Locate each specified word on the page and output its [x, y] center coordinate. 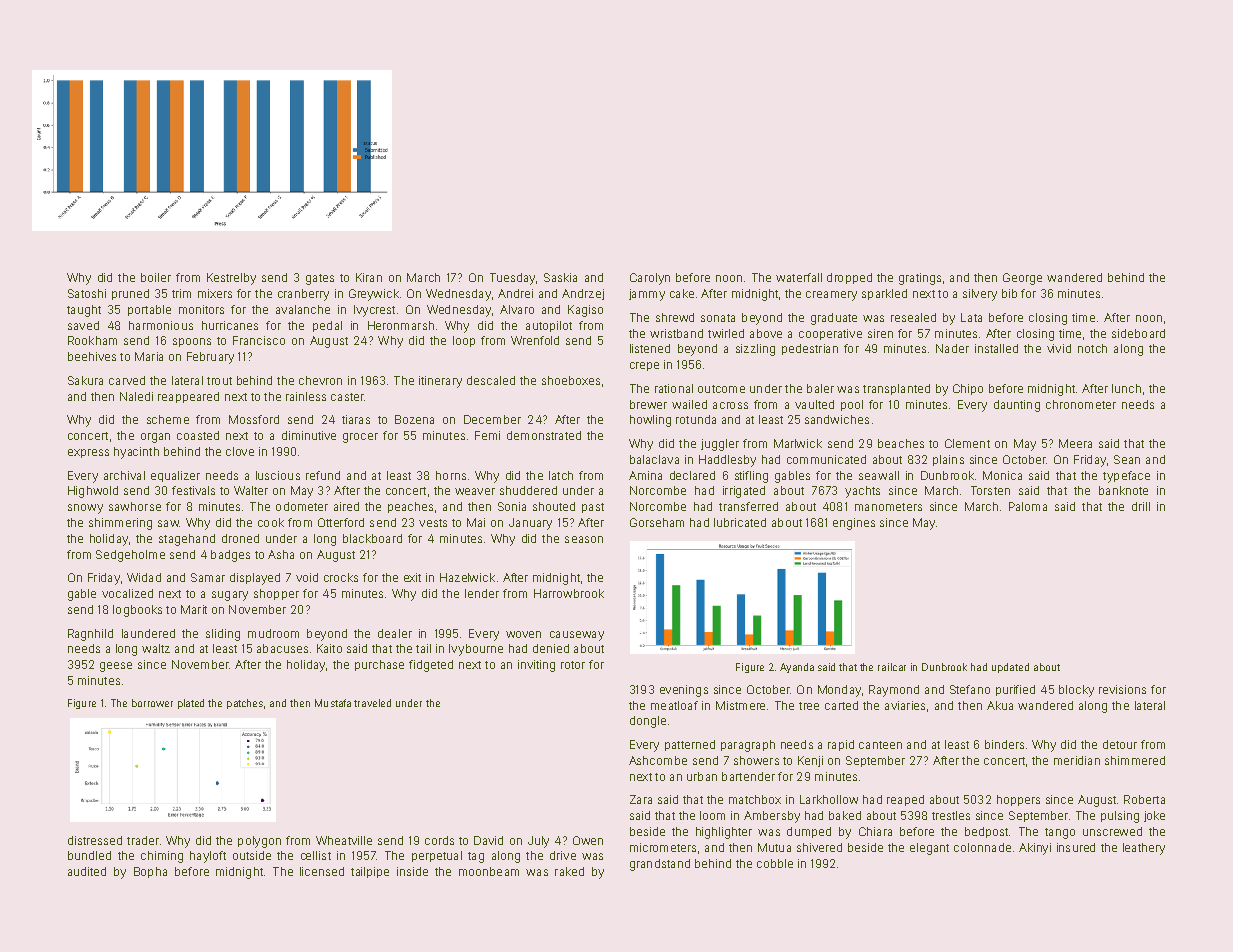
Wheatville [344, 840]
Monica [1002, 475]
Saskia [560, 277]
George [1022, 279]
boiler [156, 277]
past [593, 508]
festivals [193, 490]
